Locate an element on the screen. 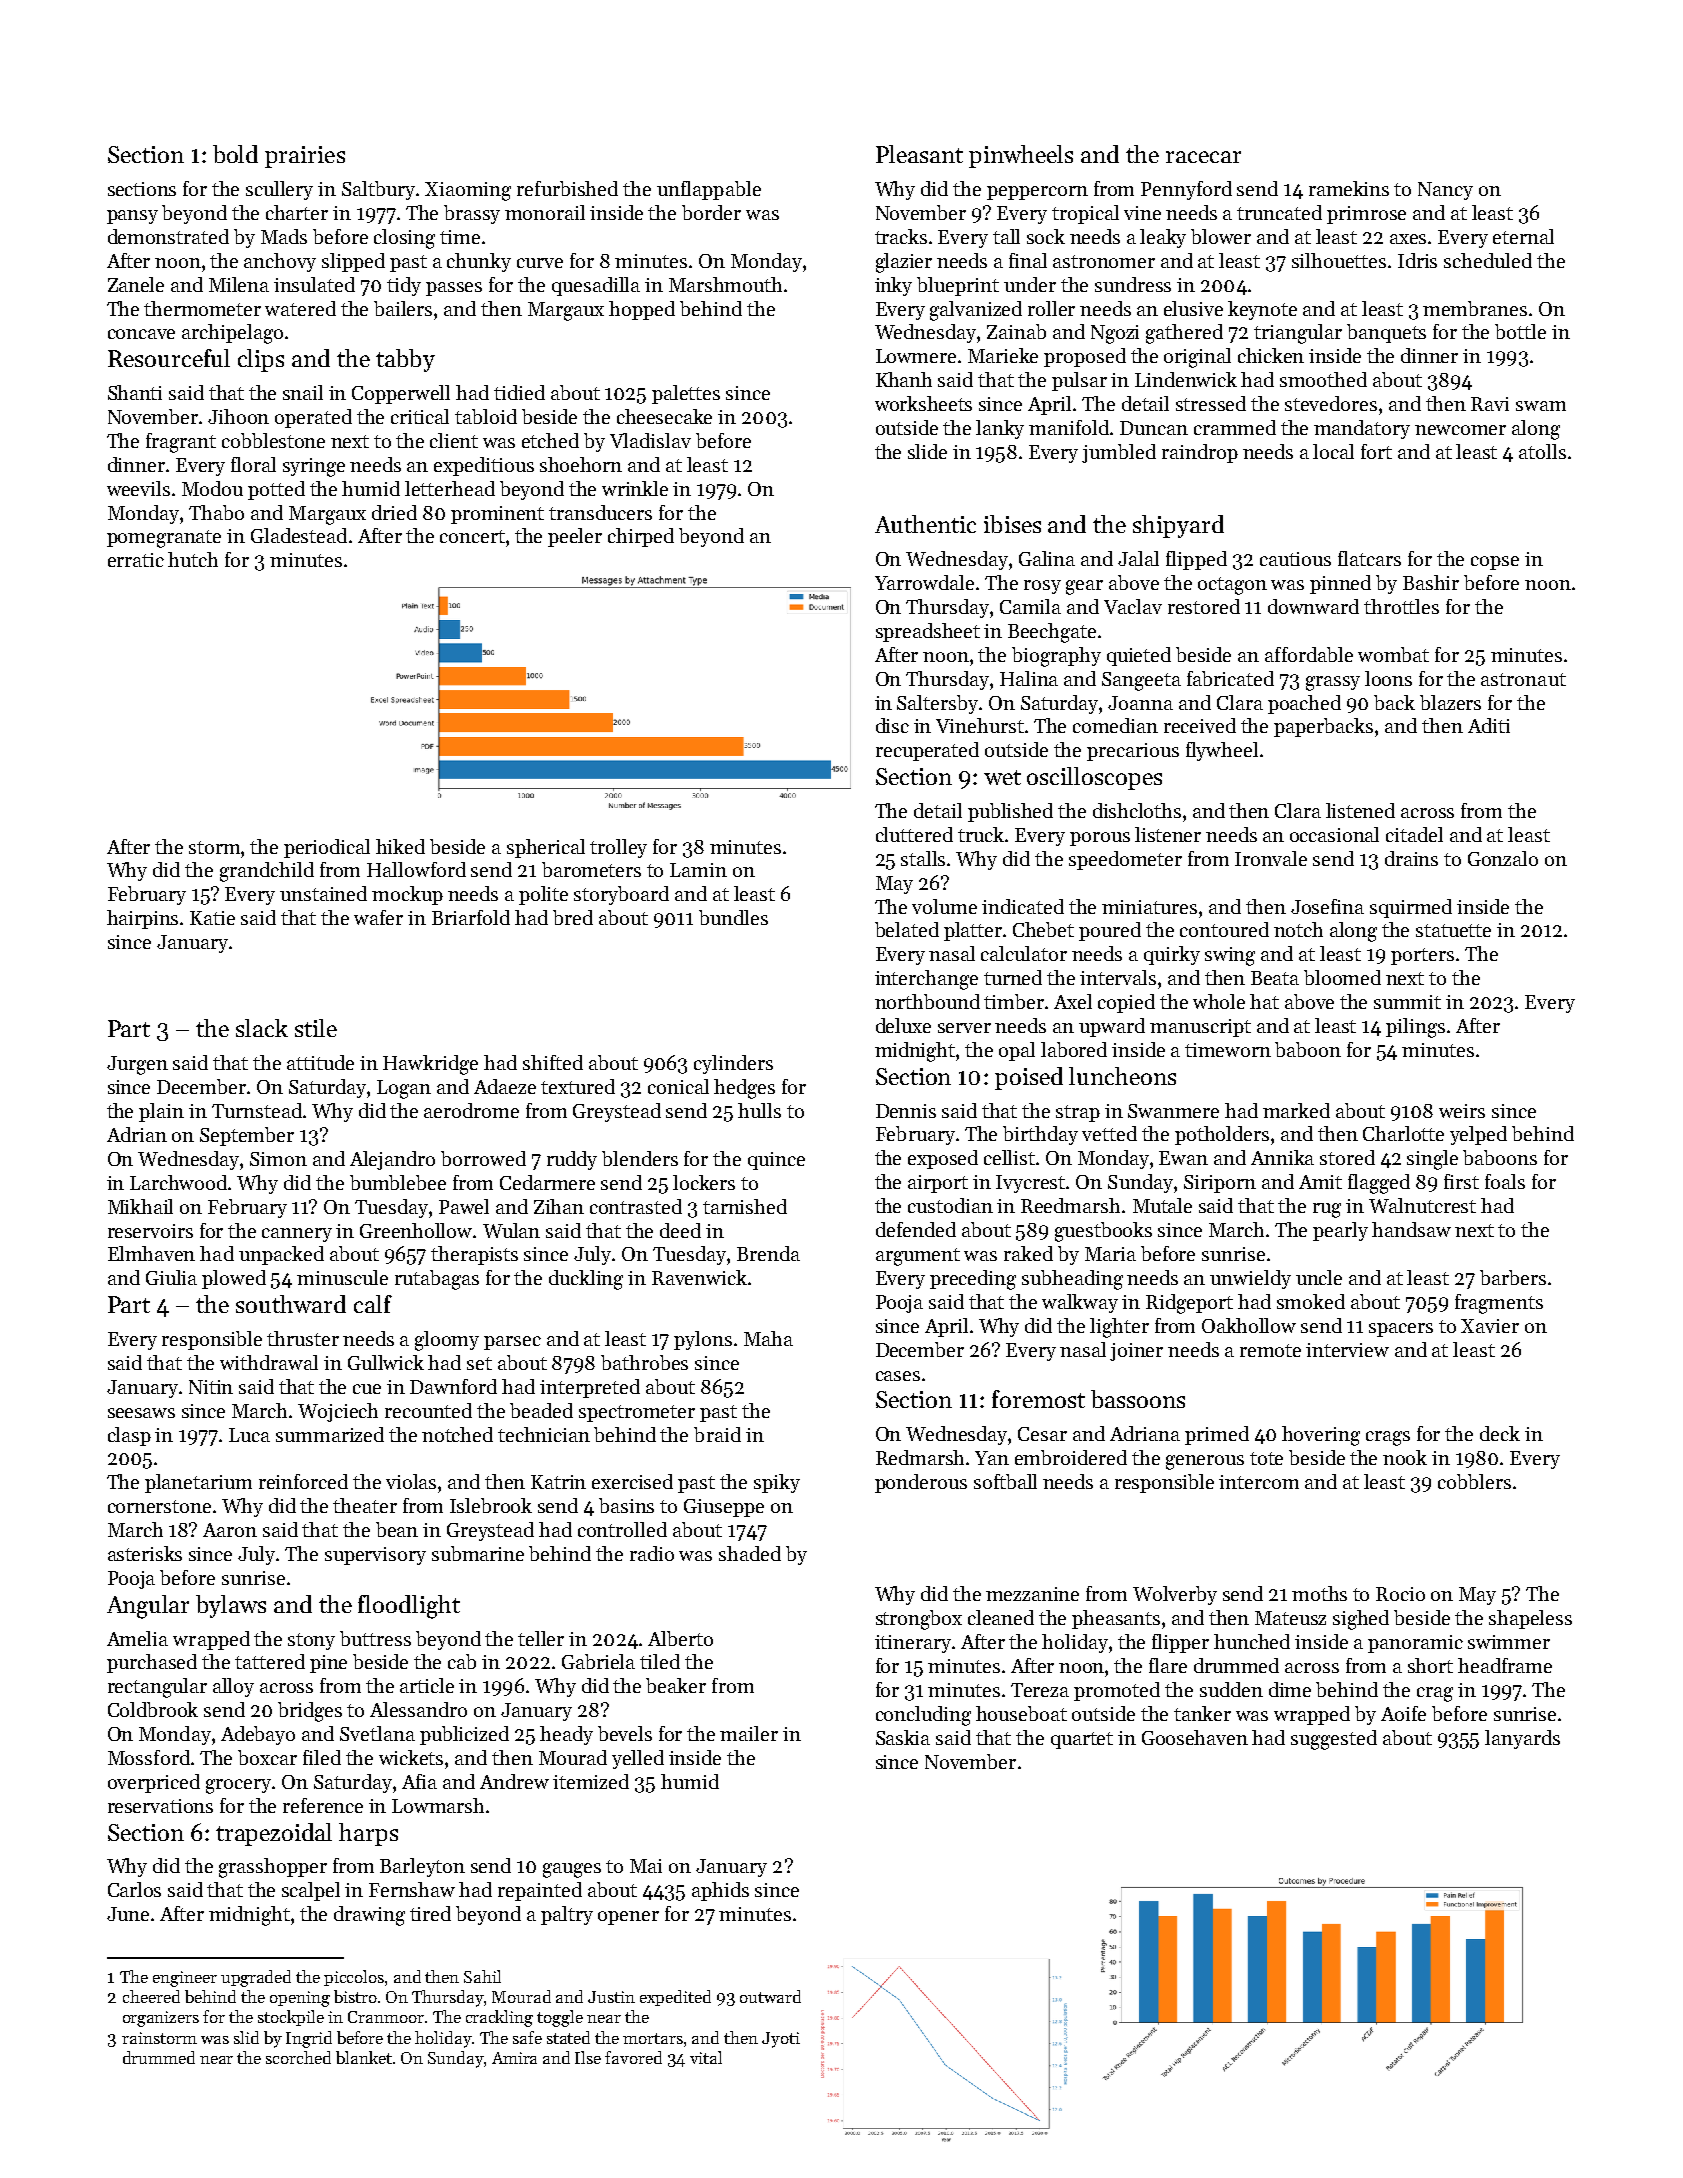  bold is located at coordinates (235, 154).
